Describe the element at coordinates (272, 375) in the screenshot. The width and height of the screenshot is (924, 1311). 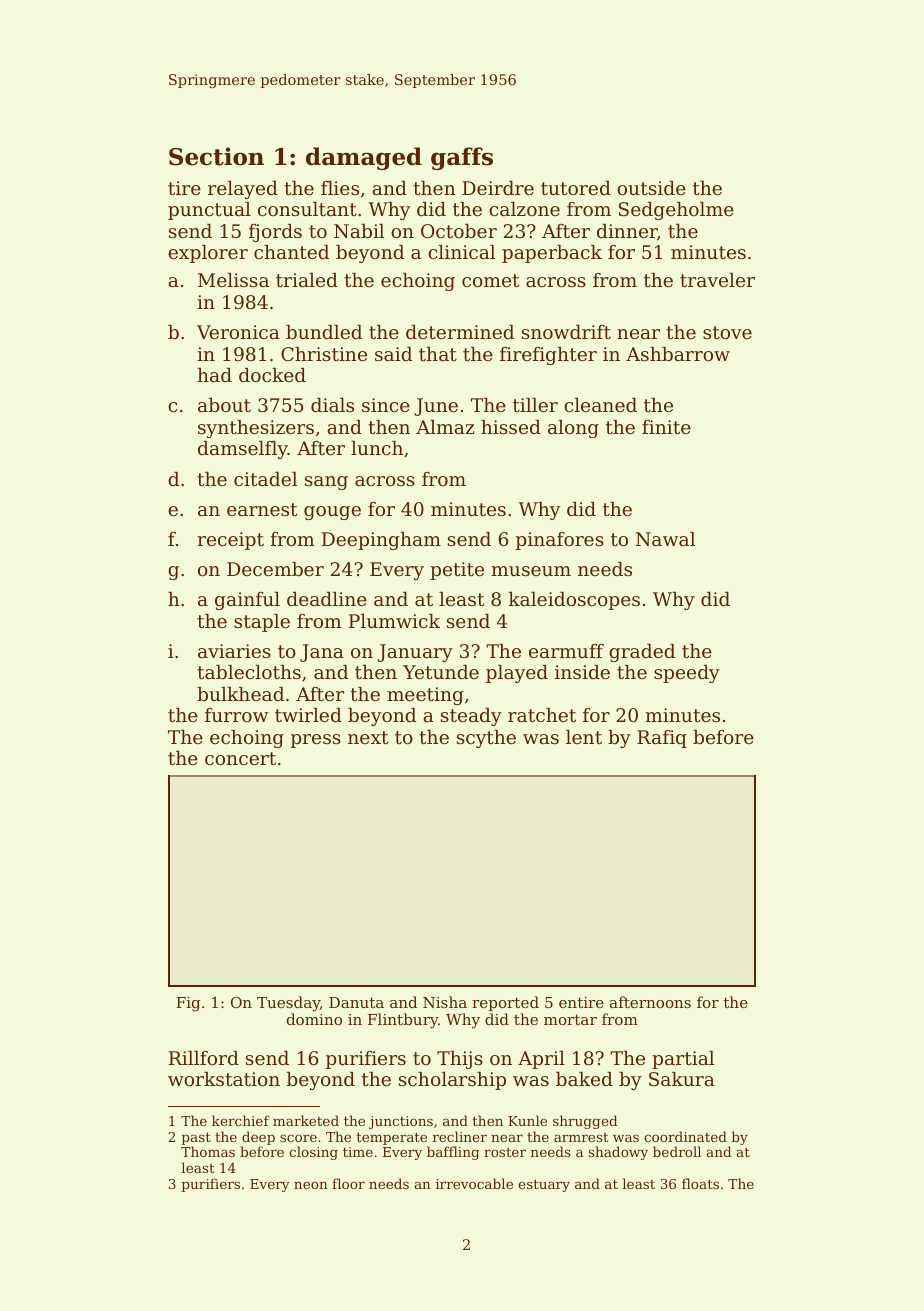
I see `docked` at that location.
